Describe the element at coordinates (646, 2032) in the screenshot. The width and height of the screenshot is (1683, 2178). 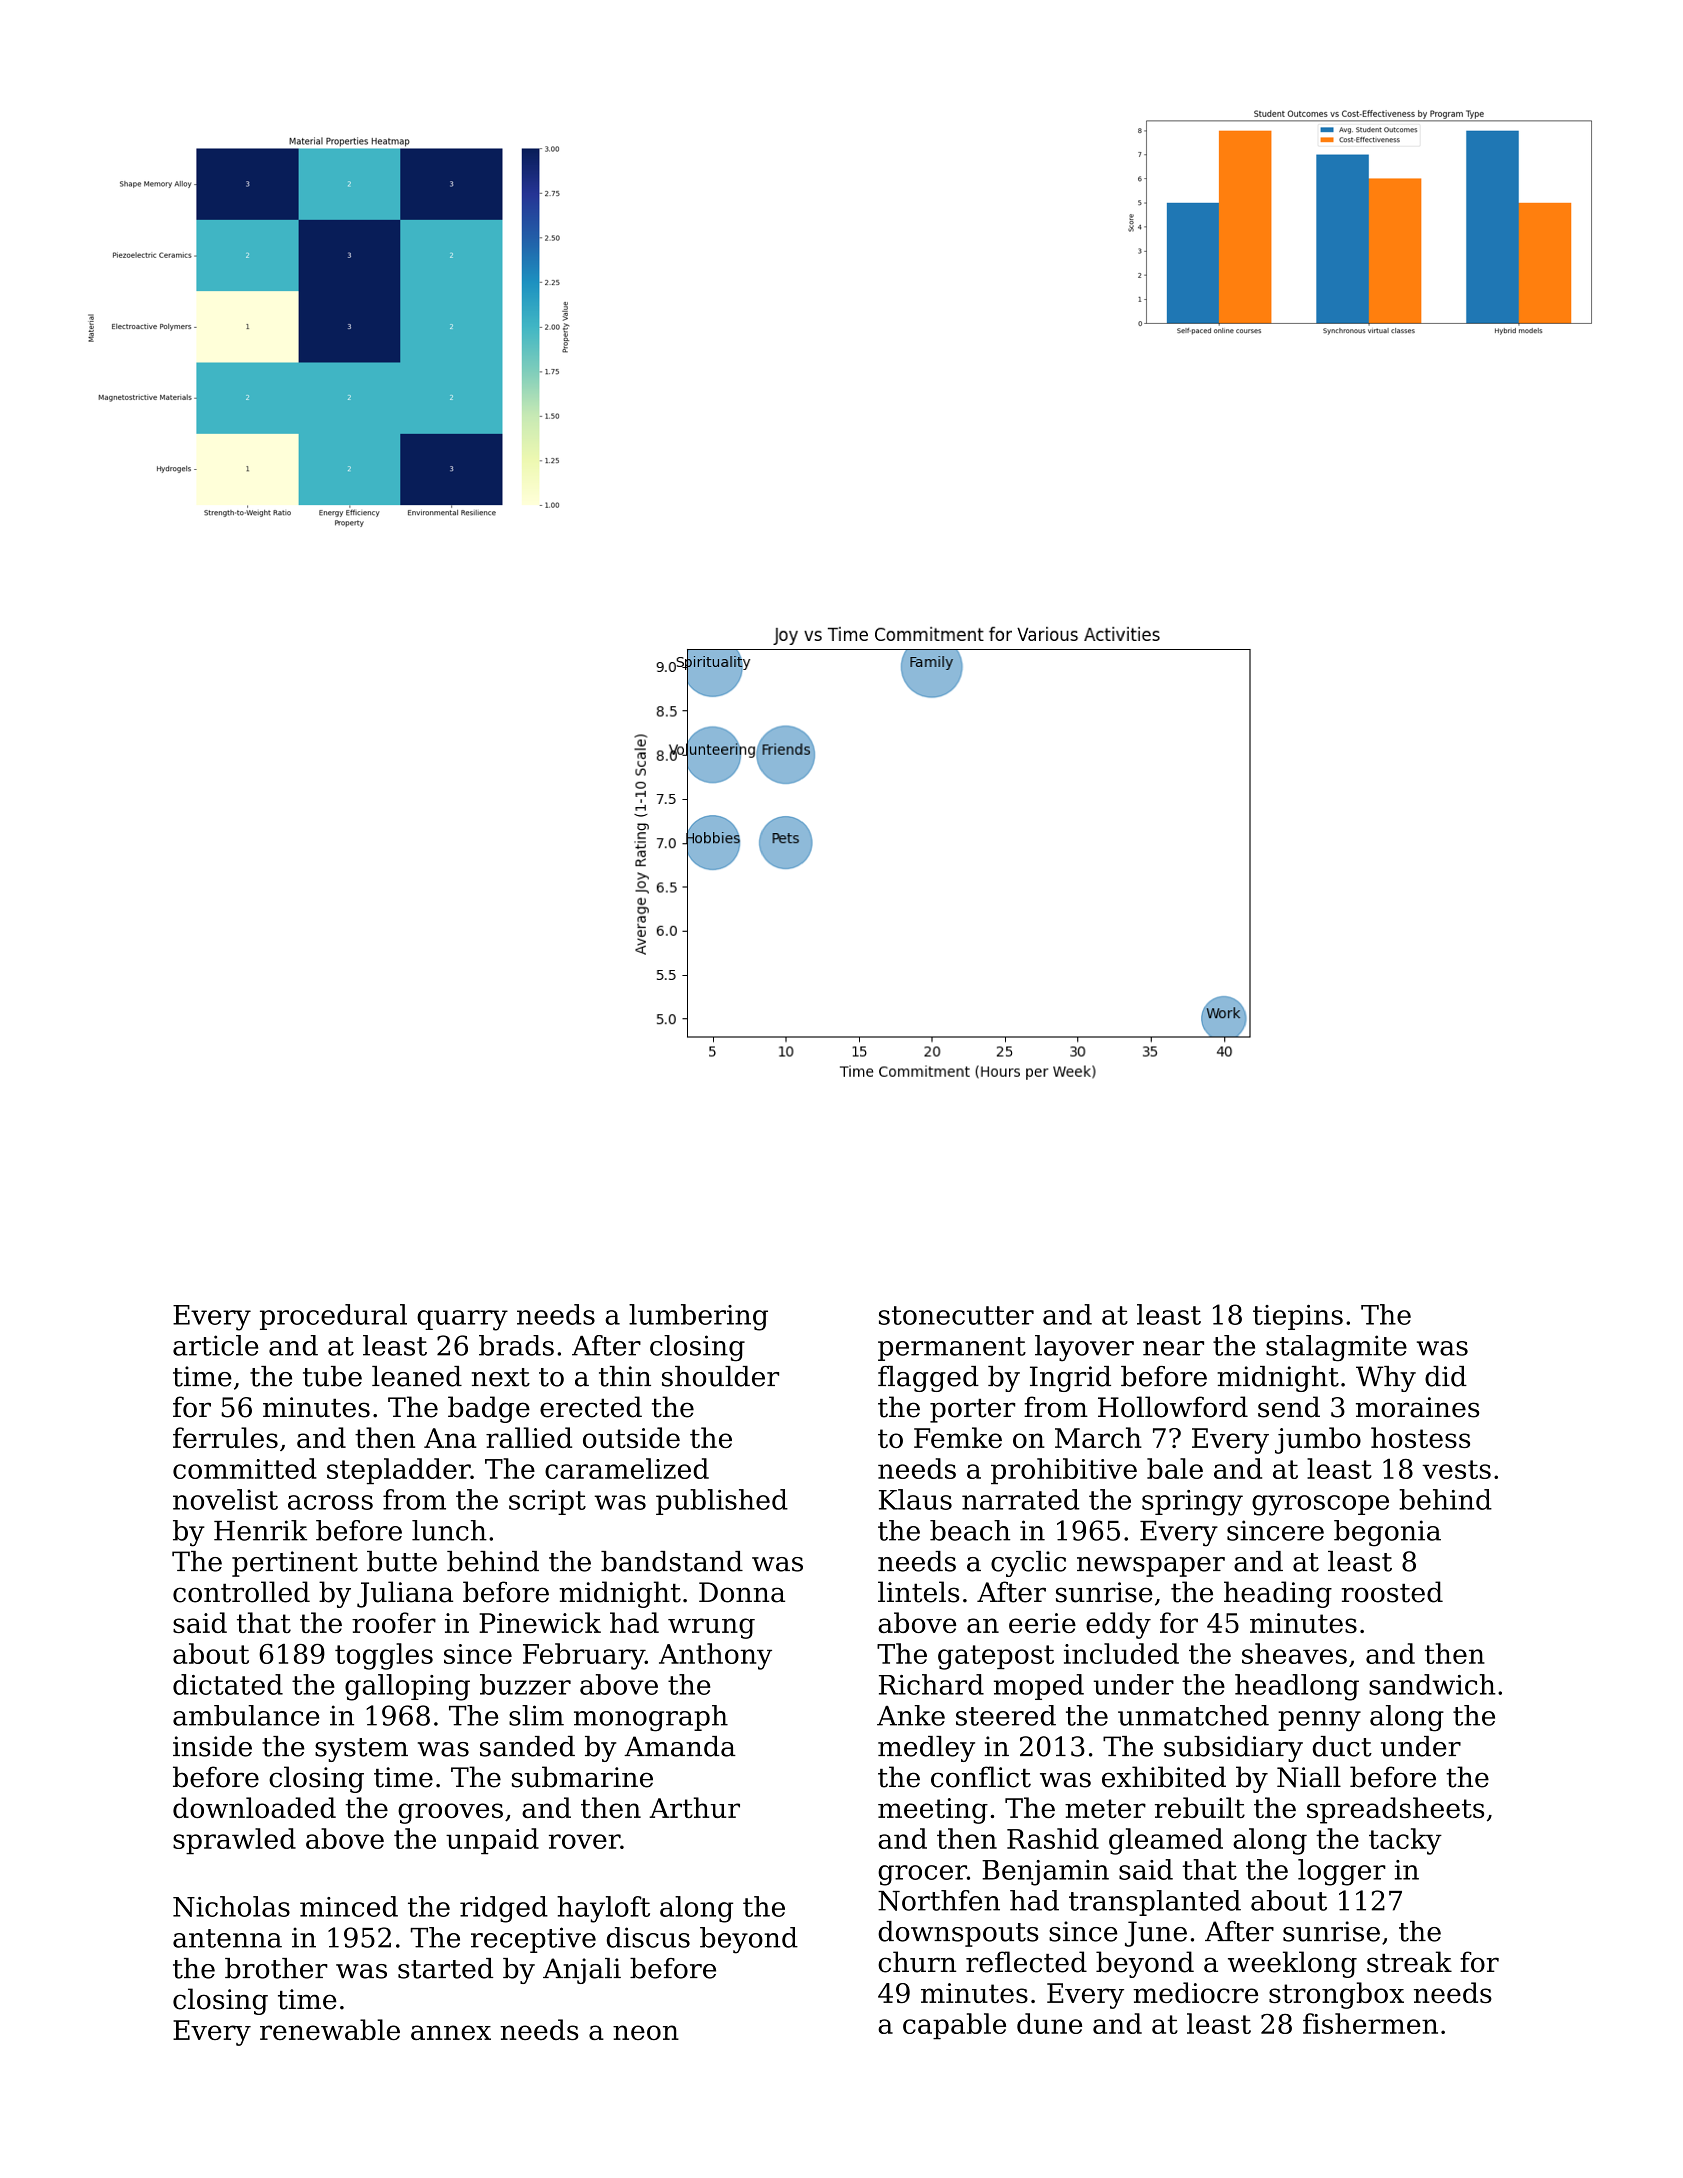
I see `neon` at that location.
